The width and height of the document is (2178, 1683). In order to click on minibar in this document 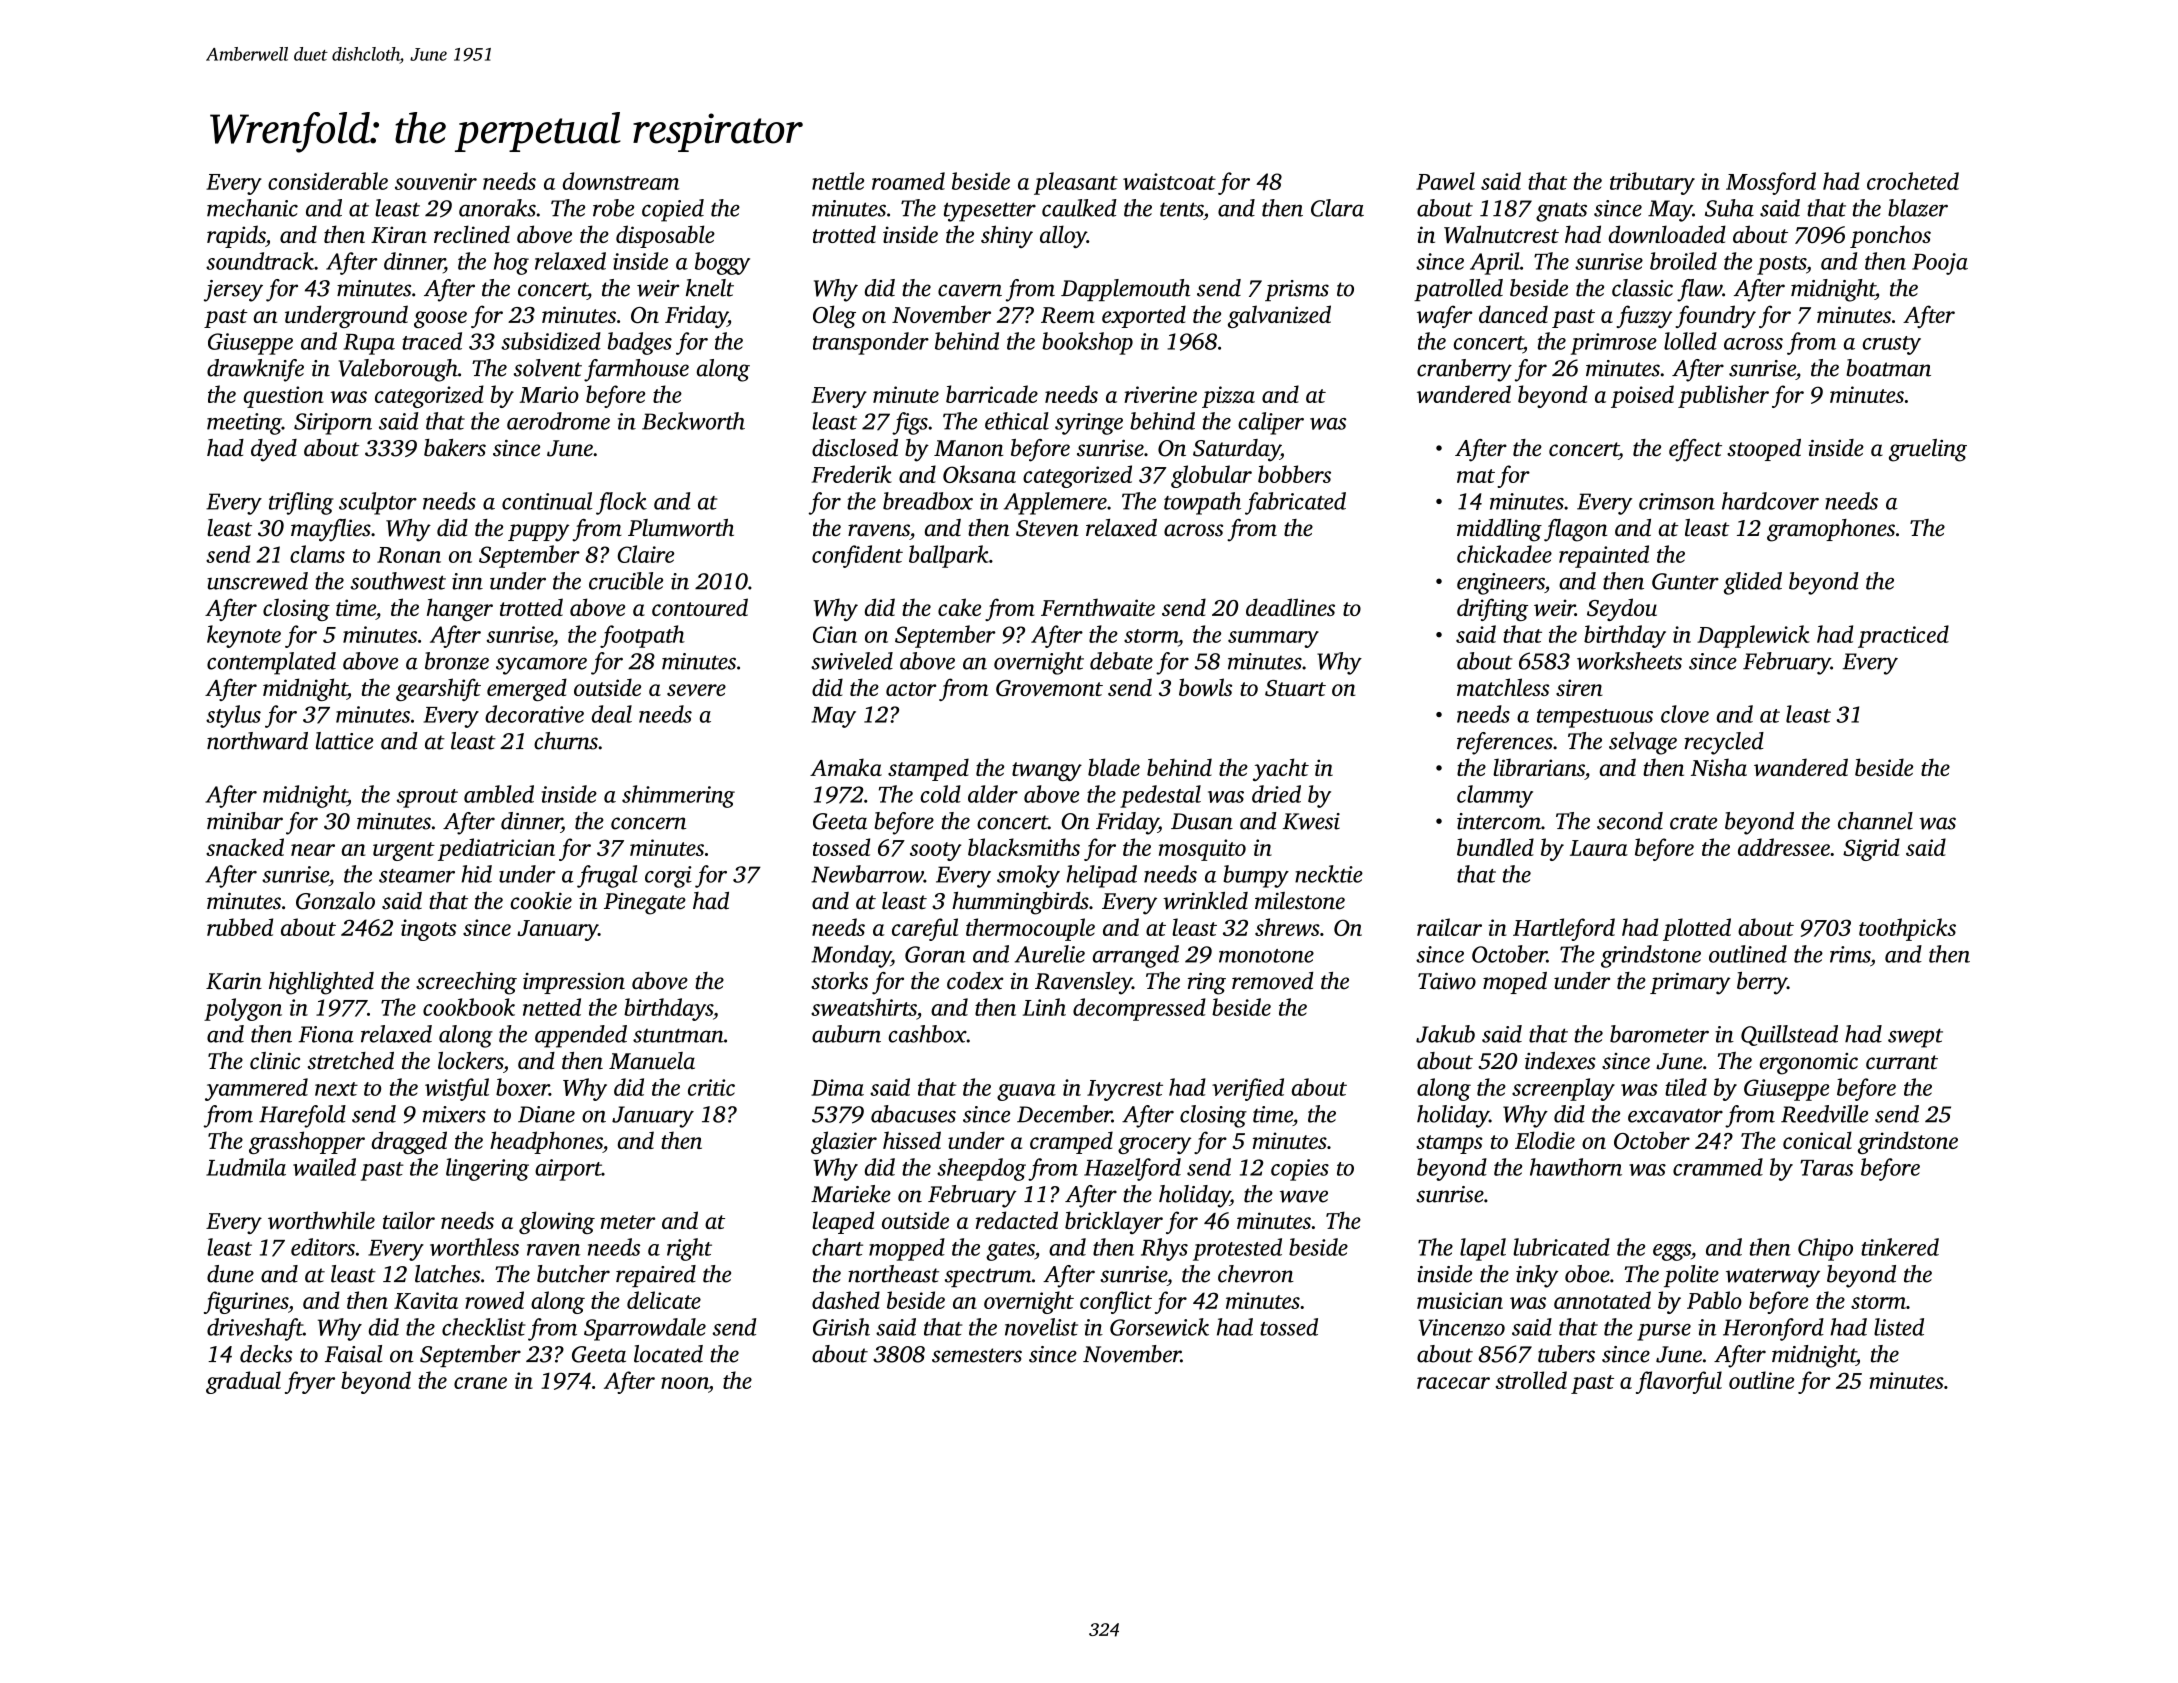, I will do `click(245, 821)`.
